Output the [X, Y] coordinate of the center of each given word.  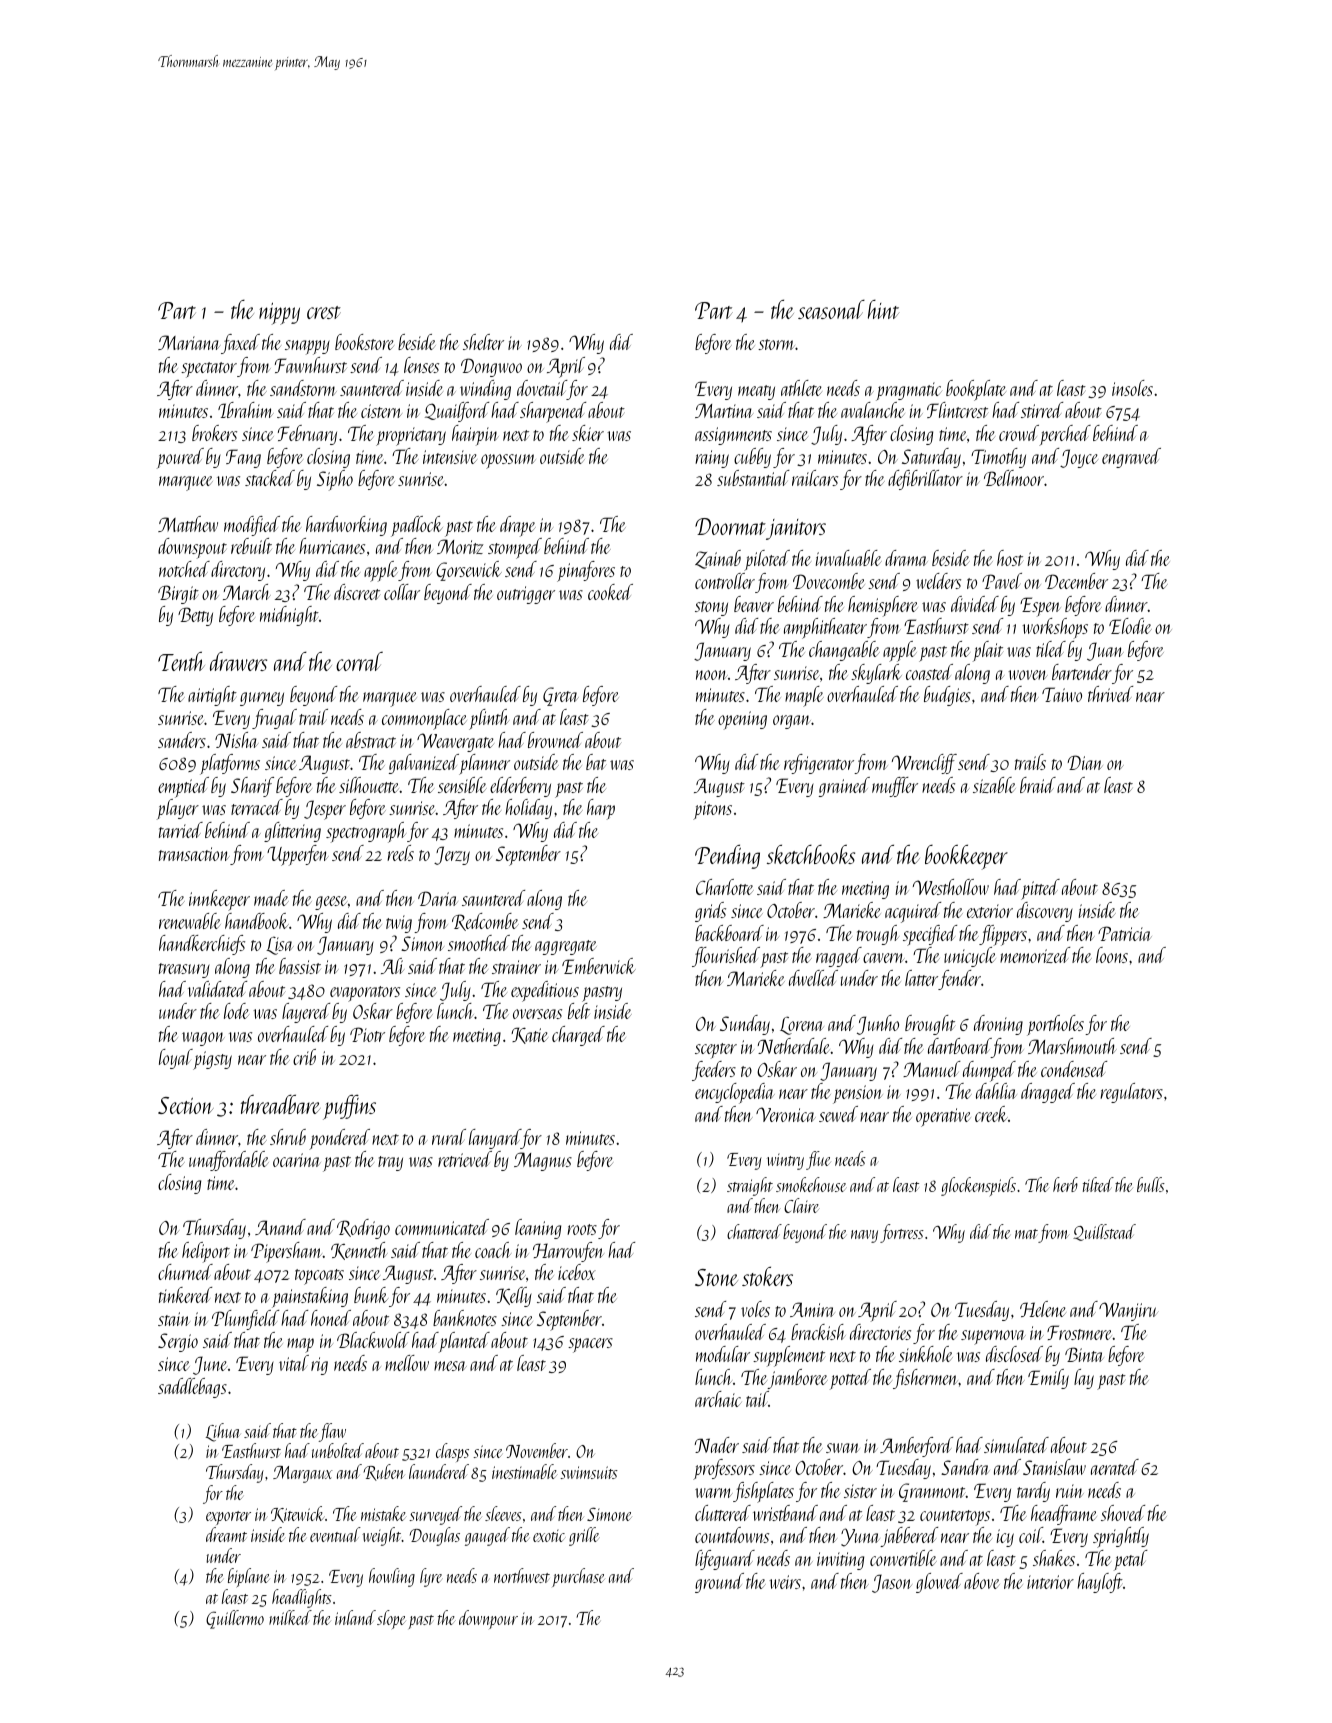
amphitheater [825, 628]
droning [998, 1025]
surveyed [435, 1515]
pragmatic [909, 391]
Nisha [236, 740]
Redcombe [485, 922]
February [307, 435]
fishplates [763, 1492]
